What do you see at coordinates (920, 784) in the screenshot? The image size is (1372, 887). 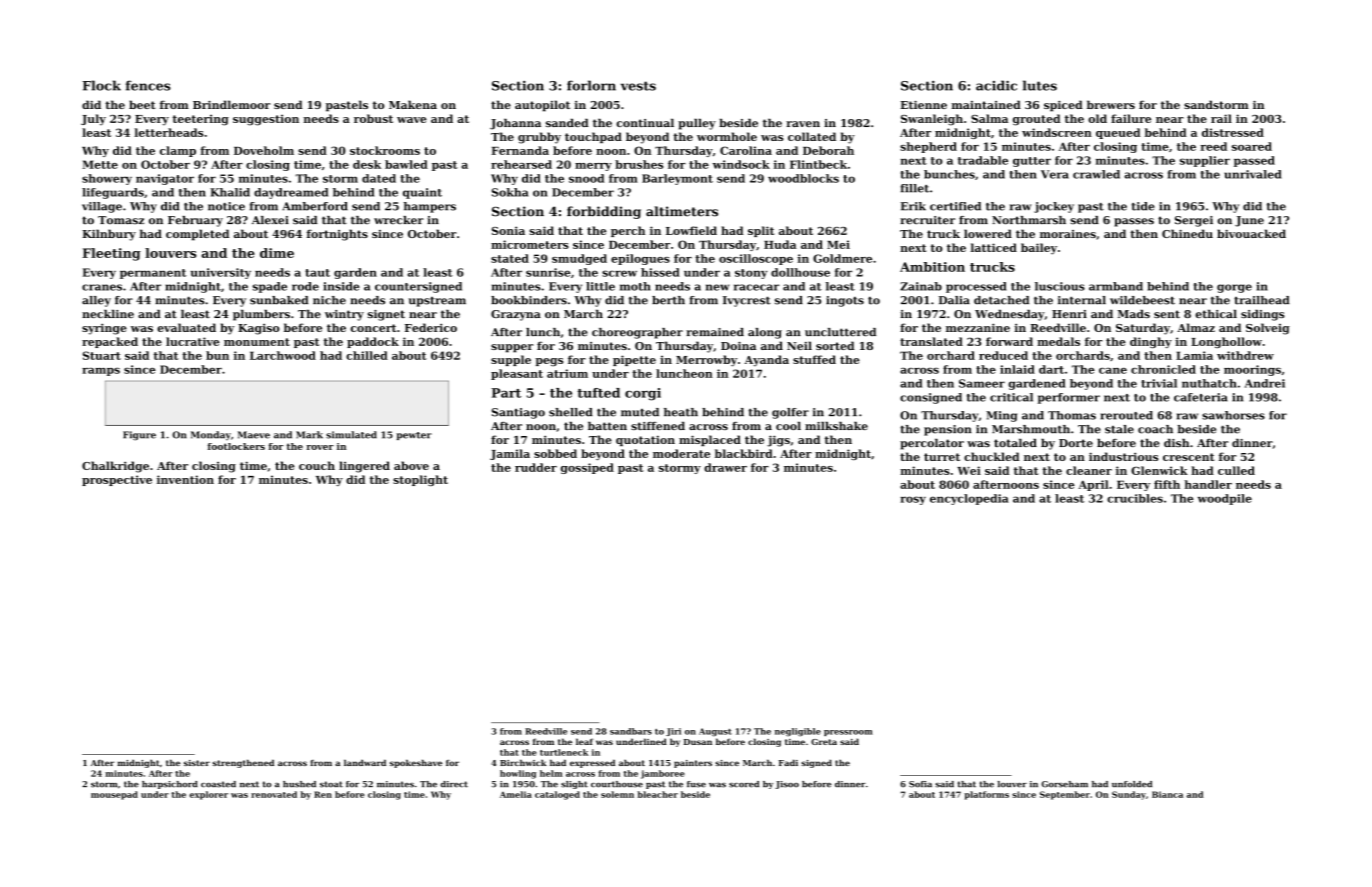 I see `Sofia` at bounding box center [920, 784].
